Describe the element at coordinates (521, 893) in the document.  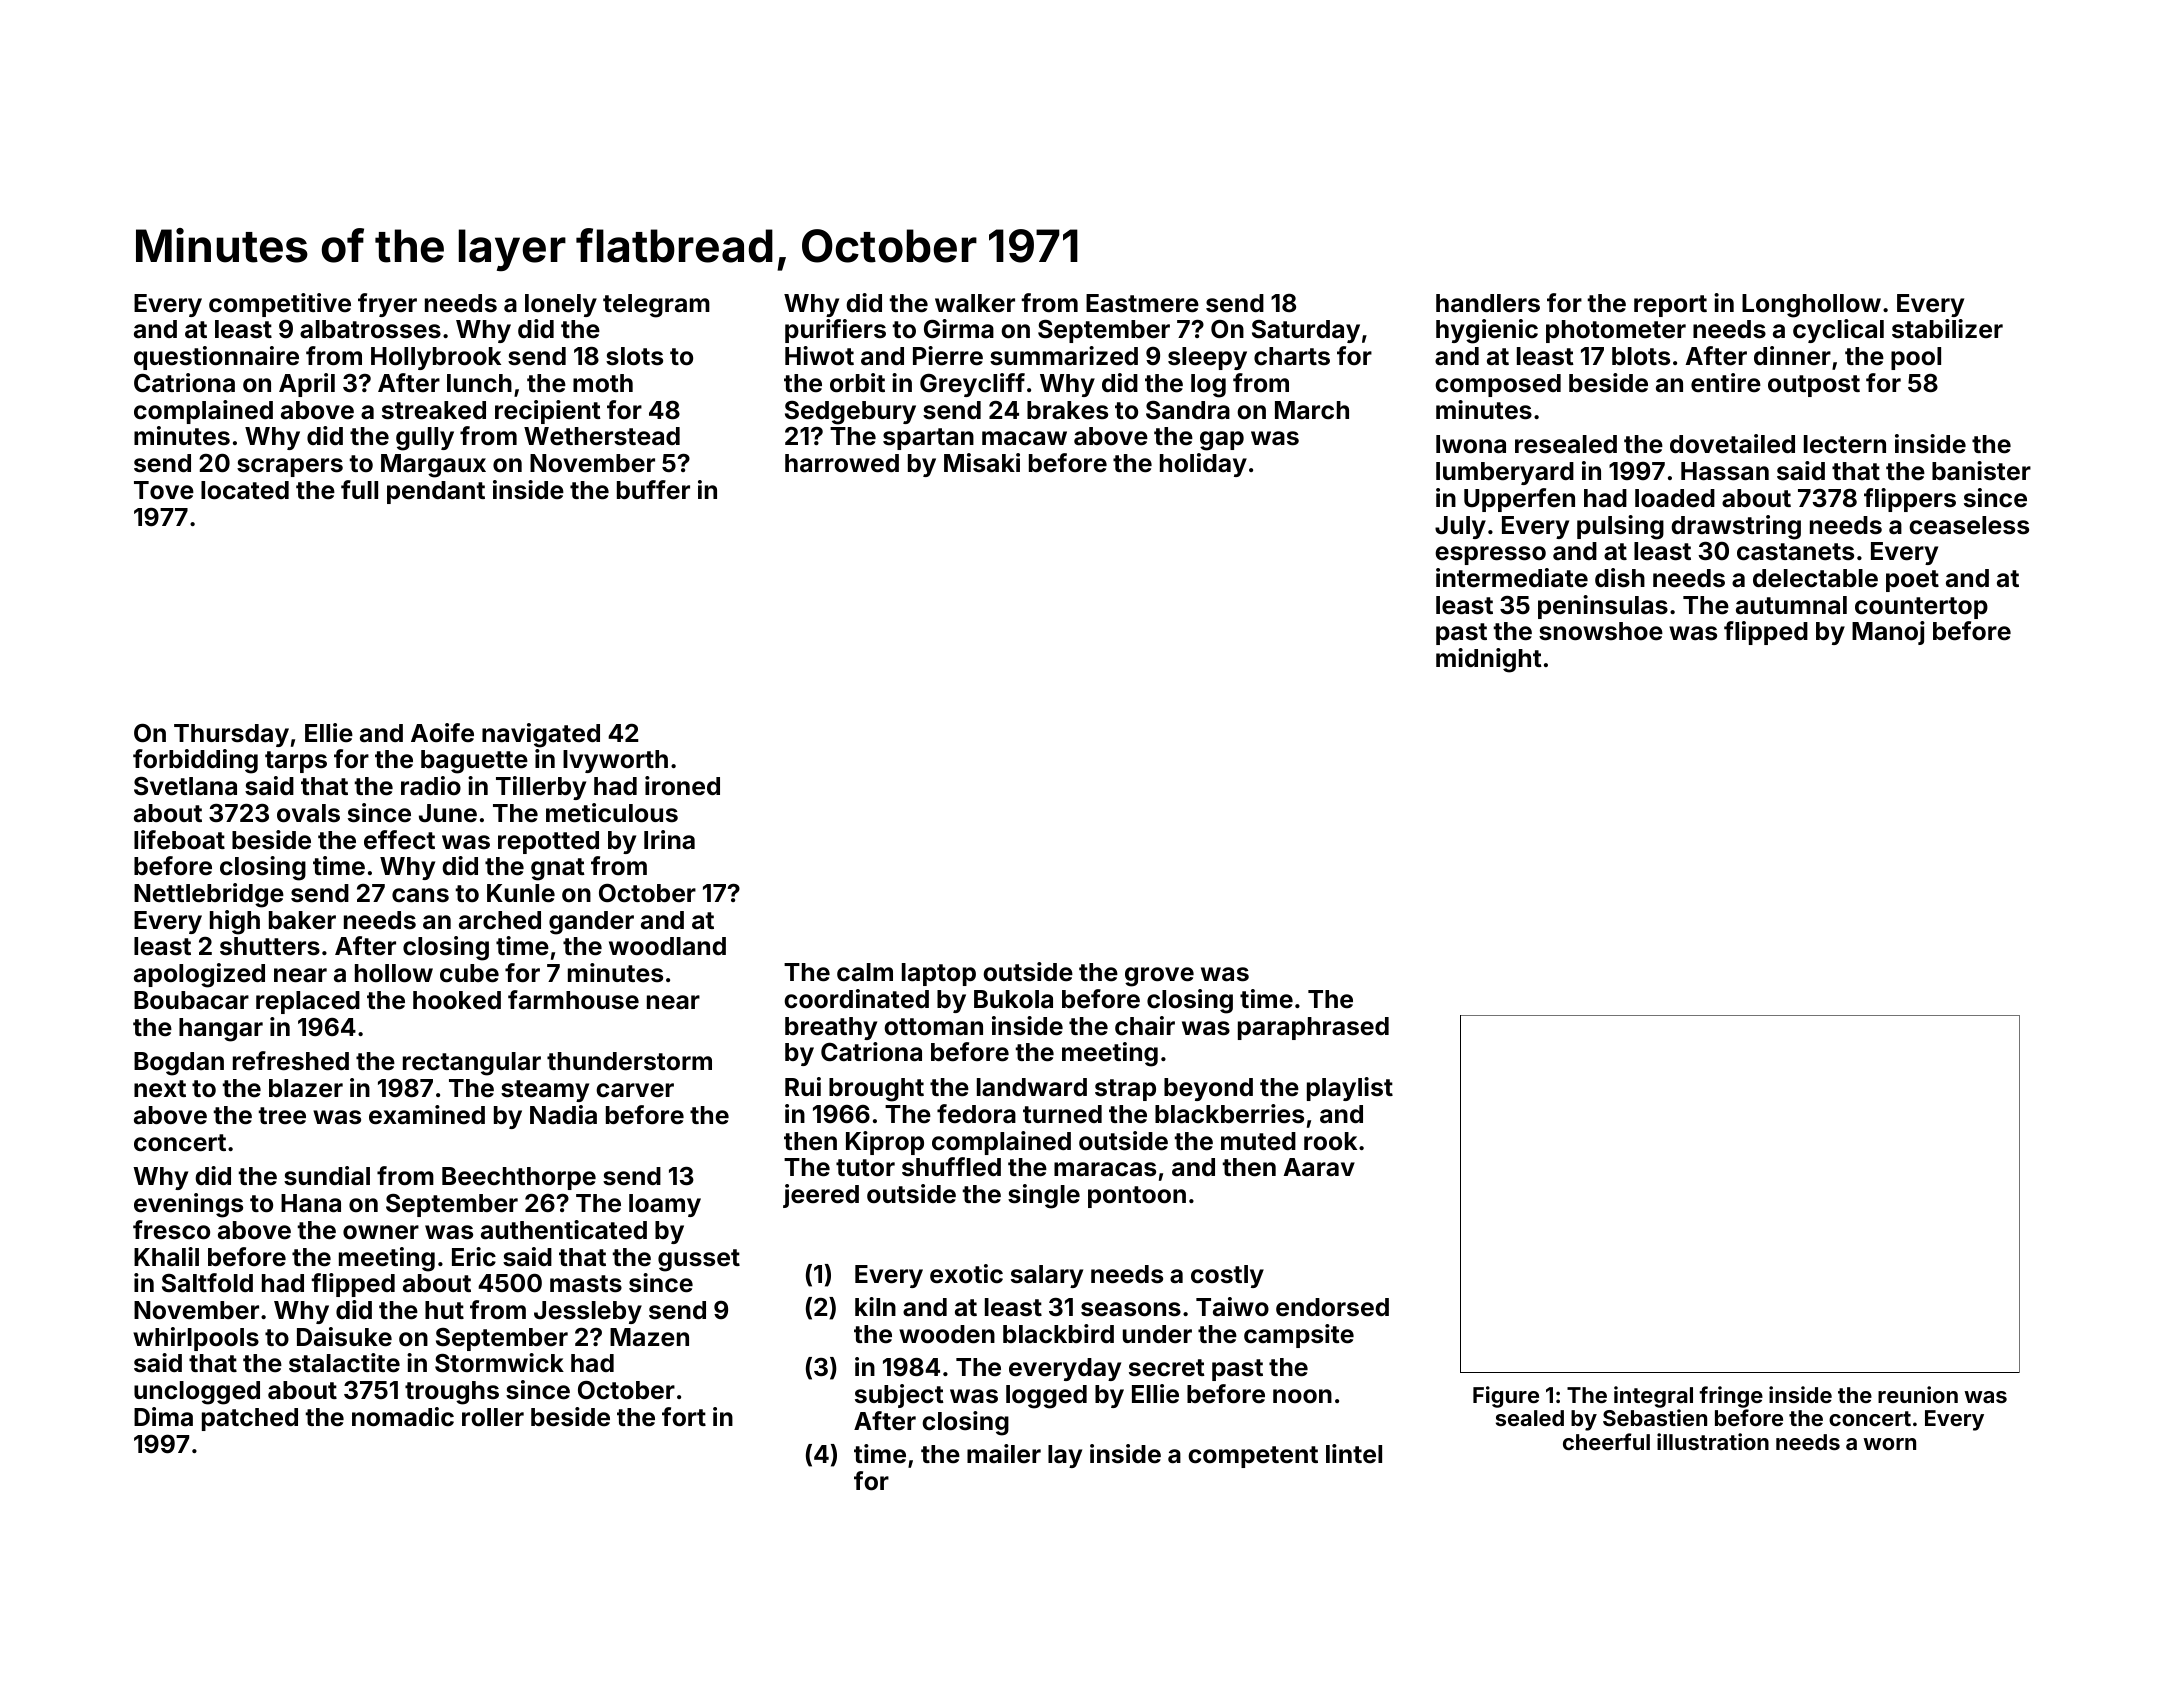
I see `Kunle` at that location.
